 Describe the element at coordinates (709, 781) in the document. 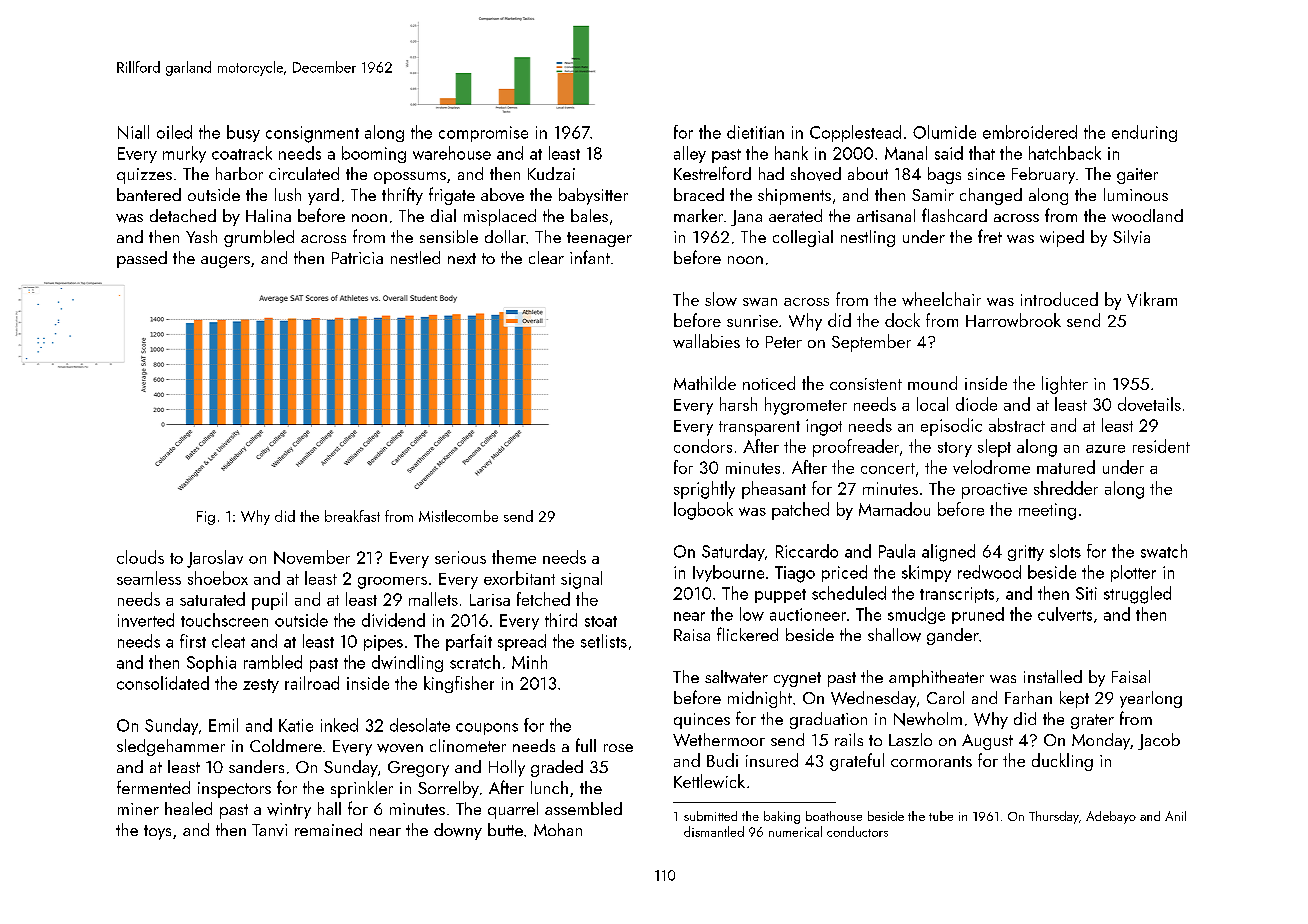

I see `Kettlewick` at that location.
